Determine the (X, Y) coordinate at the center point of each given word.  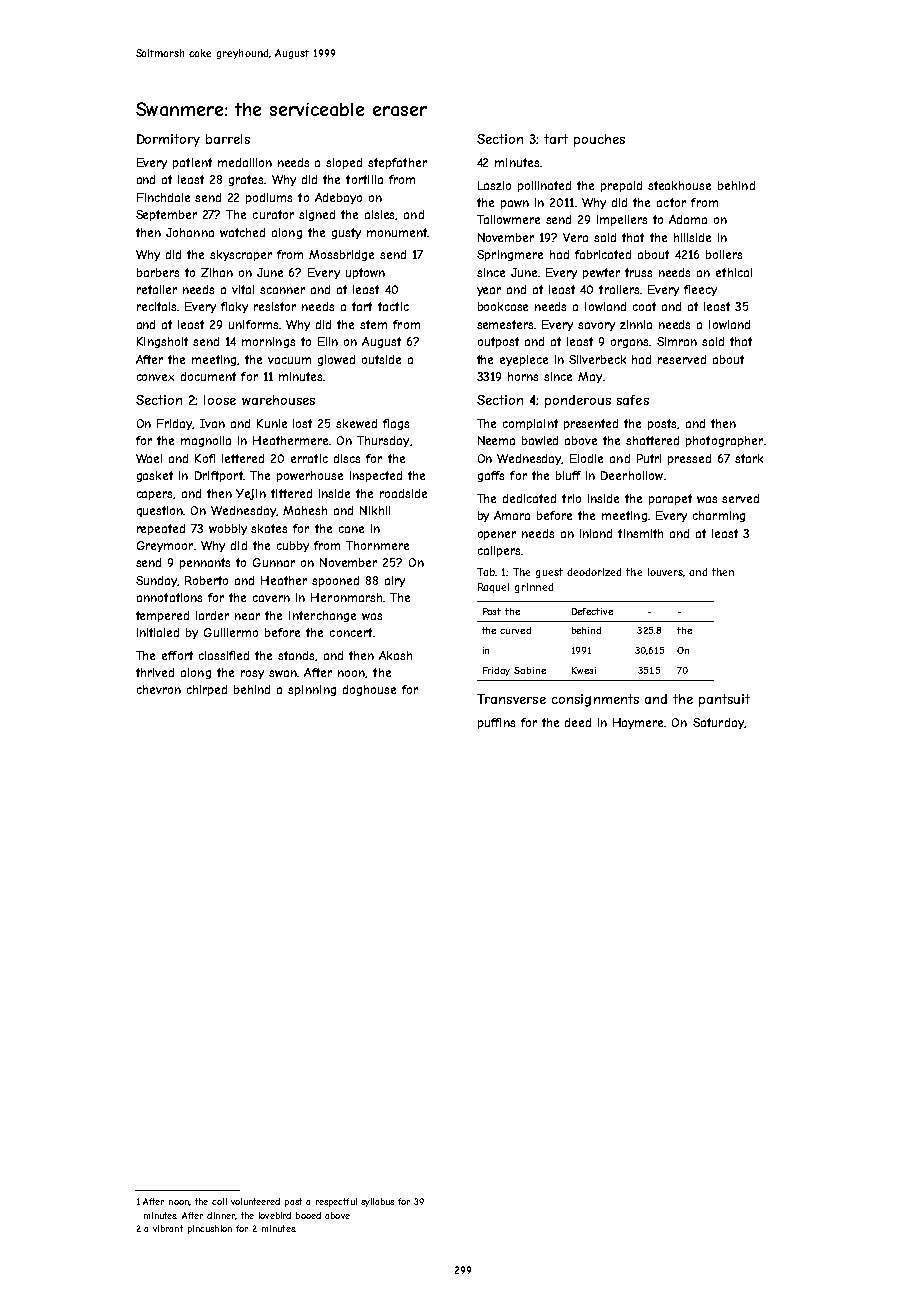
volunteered (255, 1201)
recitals (157, 306)
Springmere (510, 255)
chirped (207, 690)
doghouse (369, 690)
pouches (599, 140)
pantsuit (724, 700)
